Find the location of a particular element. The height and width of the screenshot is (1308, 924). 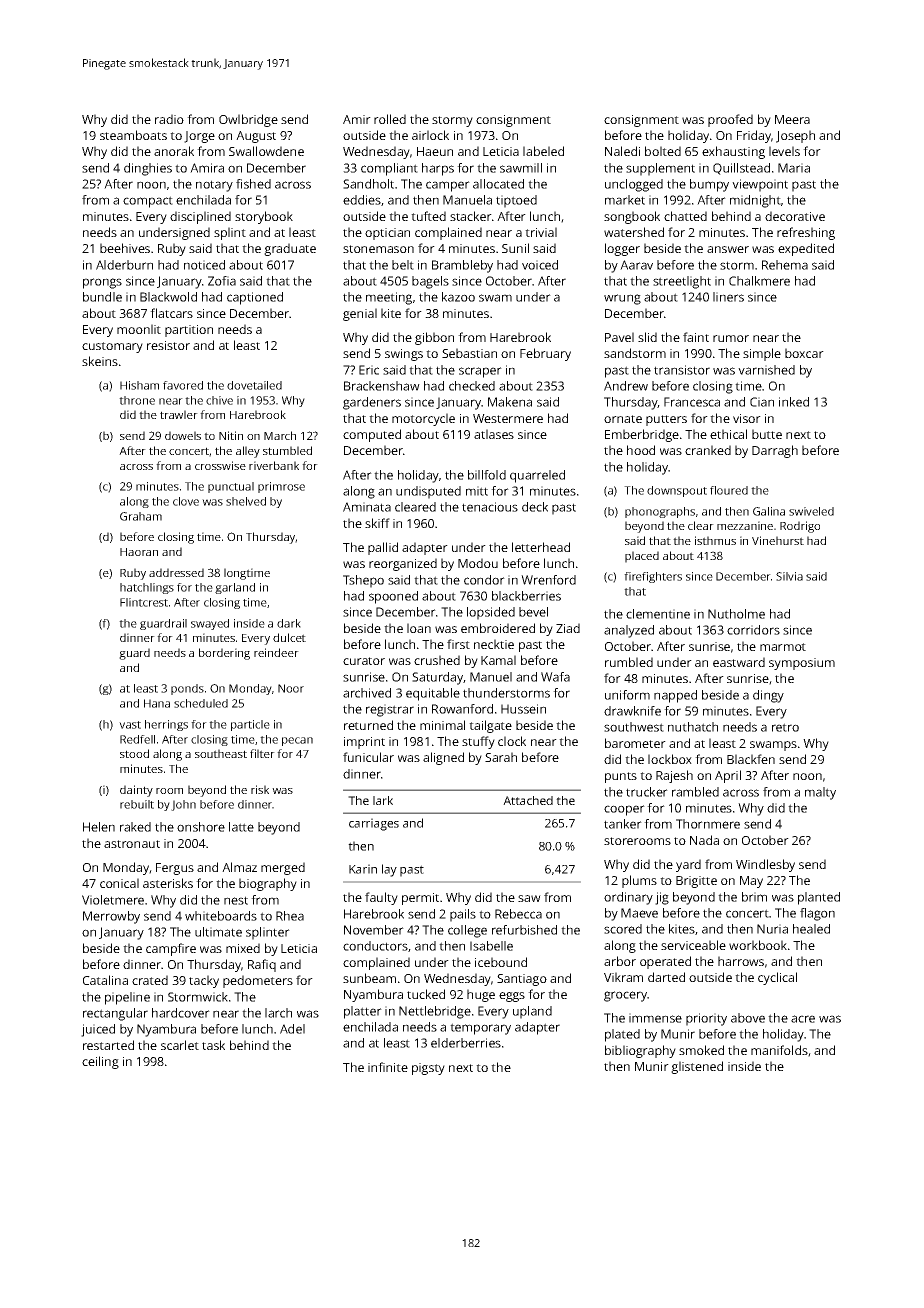

plums is located at coordinates (639, 881).
